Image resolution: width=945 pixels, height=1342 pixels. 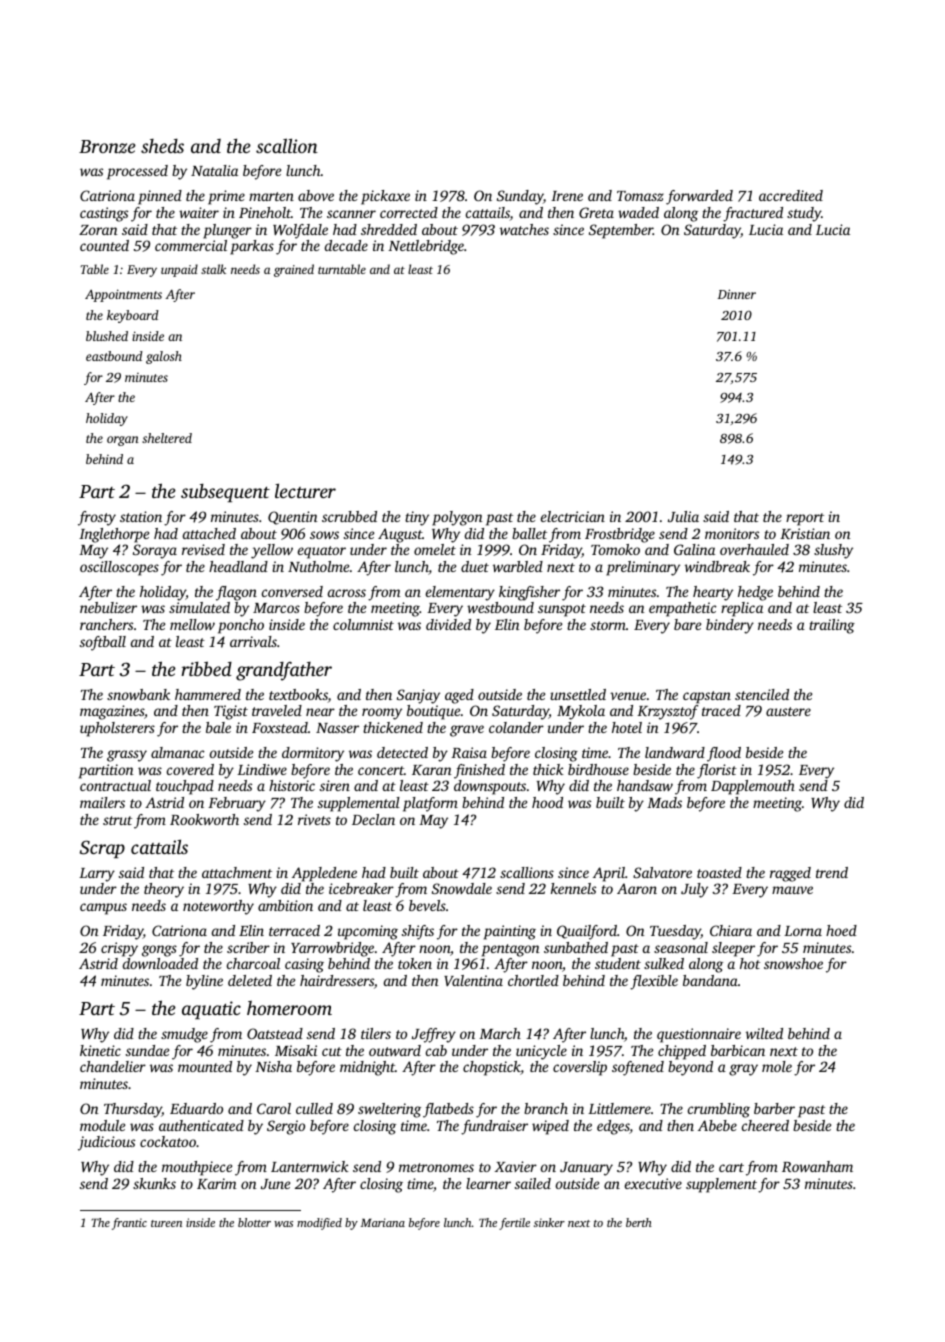 I want to click on pinned, so click(x=160, y=197).
